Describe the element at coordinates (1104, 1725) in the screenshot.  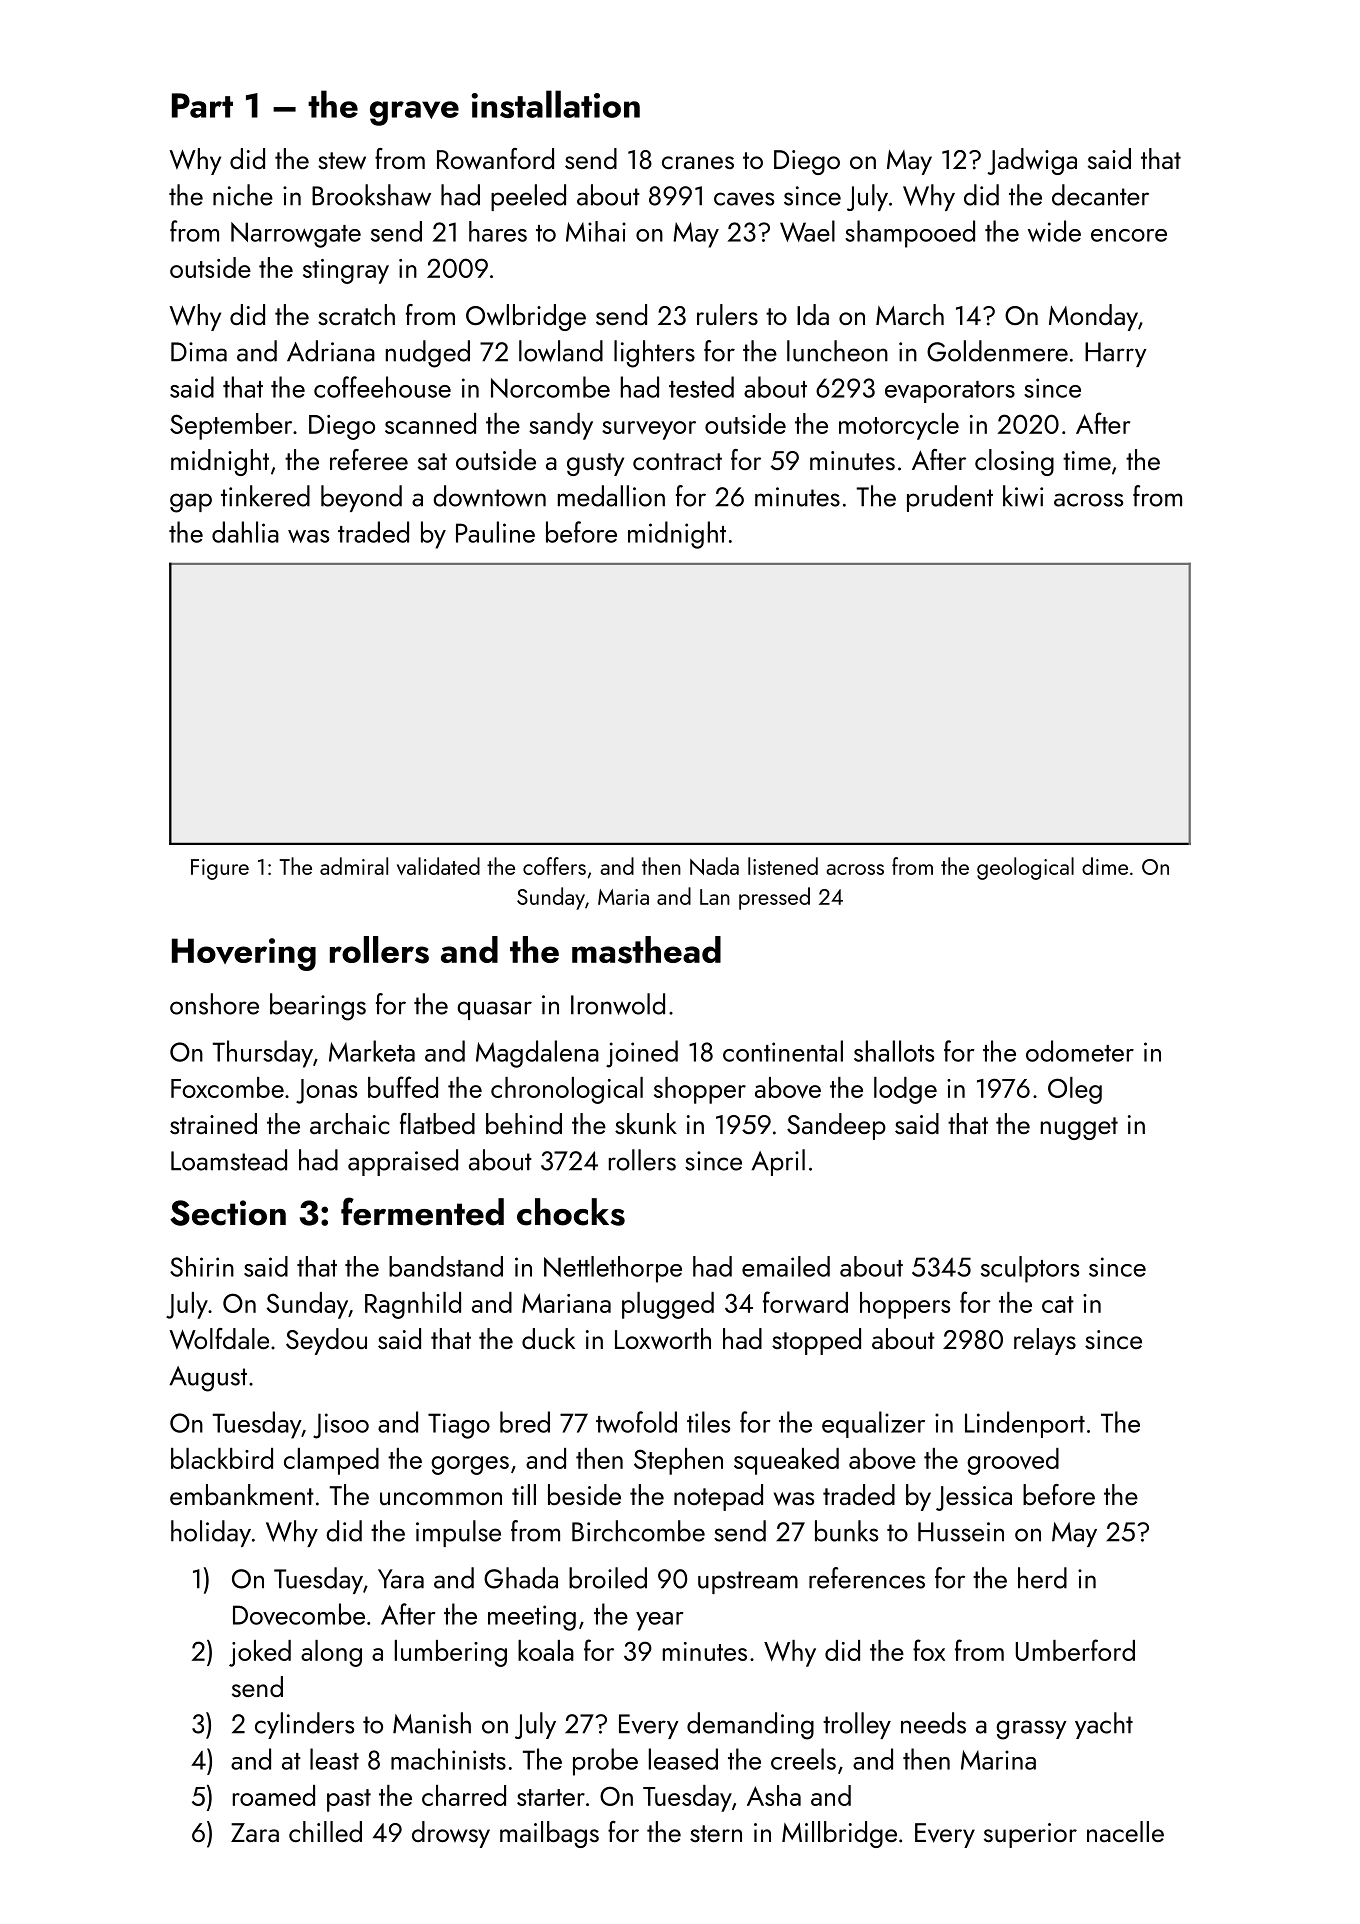
I see `yacht` at that location.
